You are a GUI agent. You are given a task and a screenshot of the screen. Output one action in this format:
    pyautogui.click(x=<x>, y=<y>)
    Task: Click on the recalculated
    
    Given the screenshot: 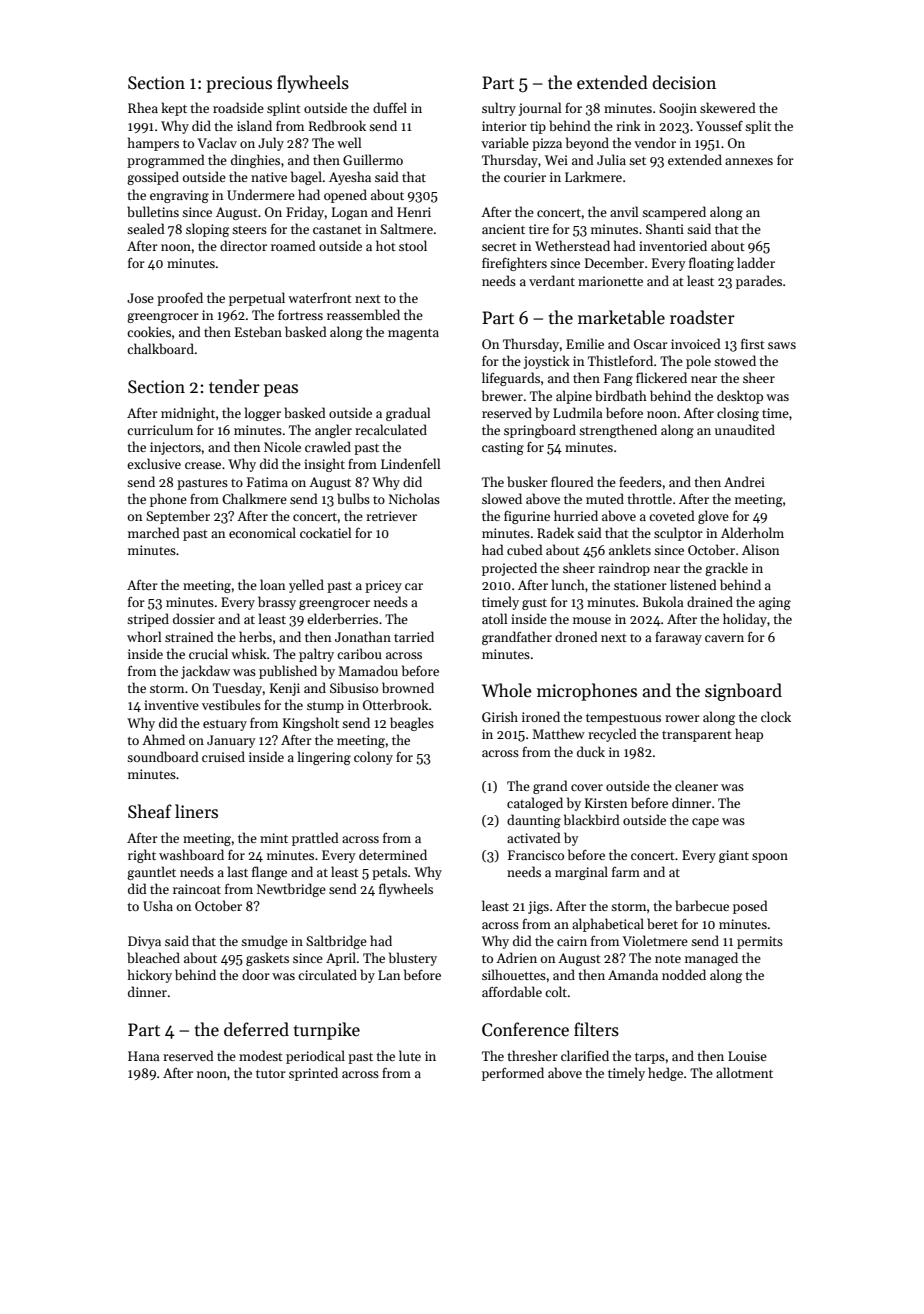 What is the action you would take?
    pyautogui.click(x=391, y=429)
